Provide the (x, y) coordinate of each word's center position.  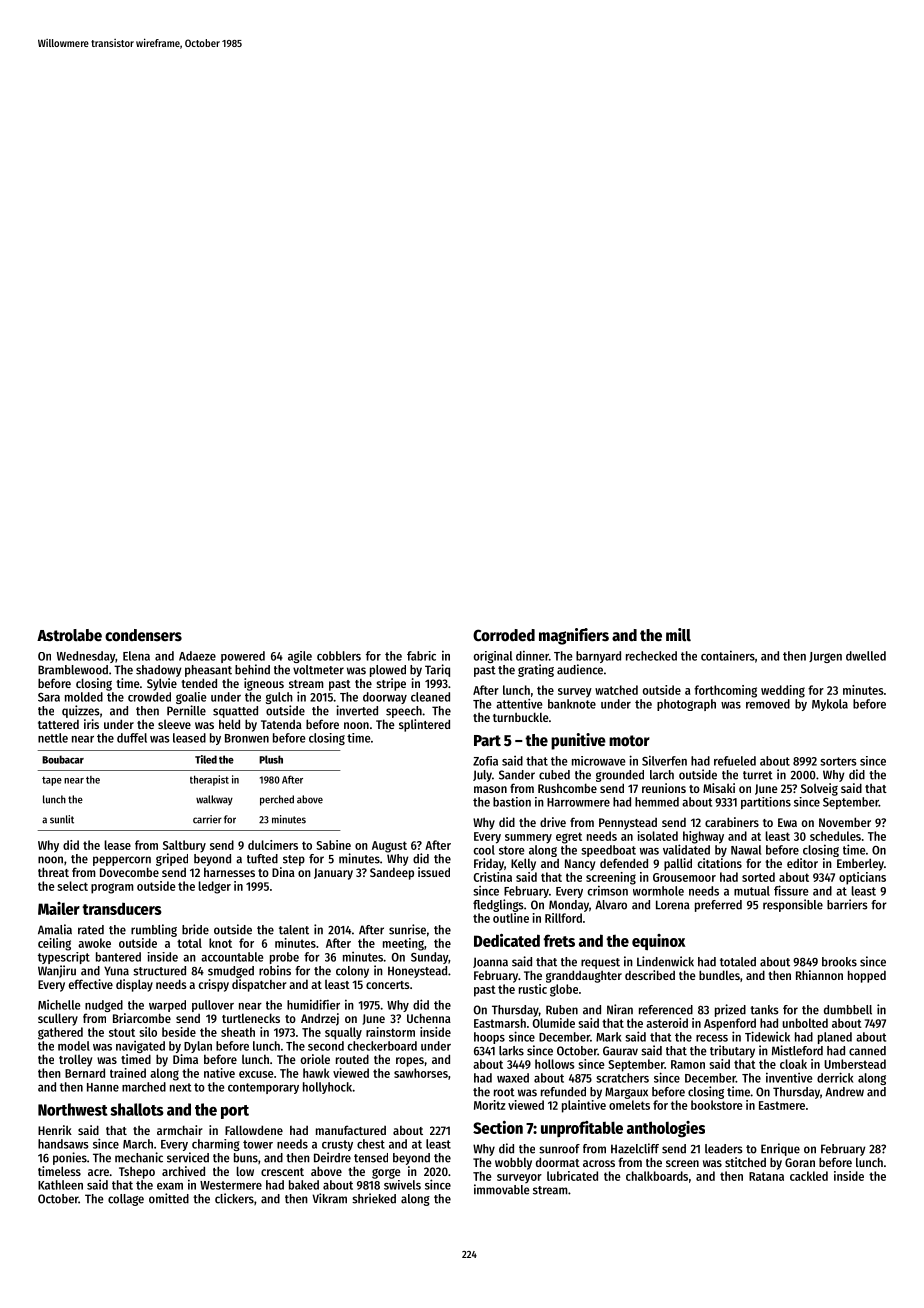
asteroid (667, 1023)
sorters (838, 761)
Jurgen (825, 657)
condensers (143, 635)
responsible (793, 905)
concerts (388, 985)
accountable (232, 957)
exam (170, 1186)
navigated (140, 1047)
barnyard (598, 657)
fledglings (498, 905)
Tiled (206, 759)
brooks (839, 962)
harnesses (229, 872)
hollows (555, 1064)
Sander (517, 775)
